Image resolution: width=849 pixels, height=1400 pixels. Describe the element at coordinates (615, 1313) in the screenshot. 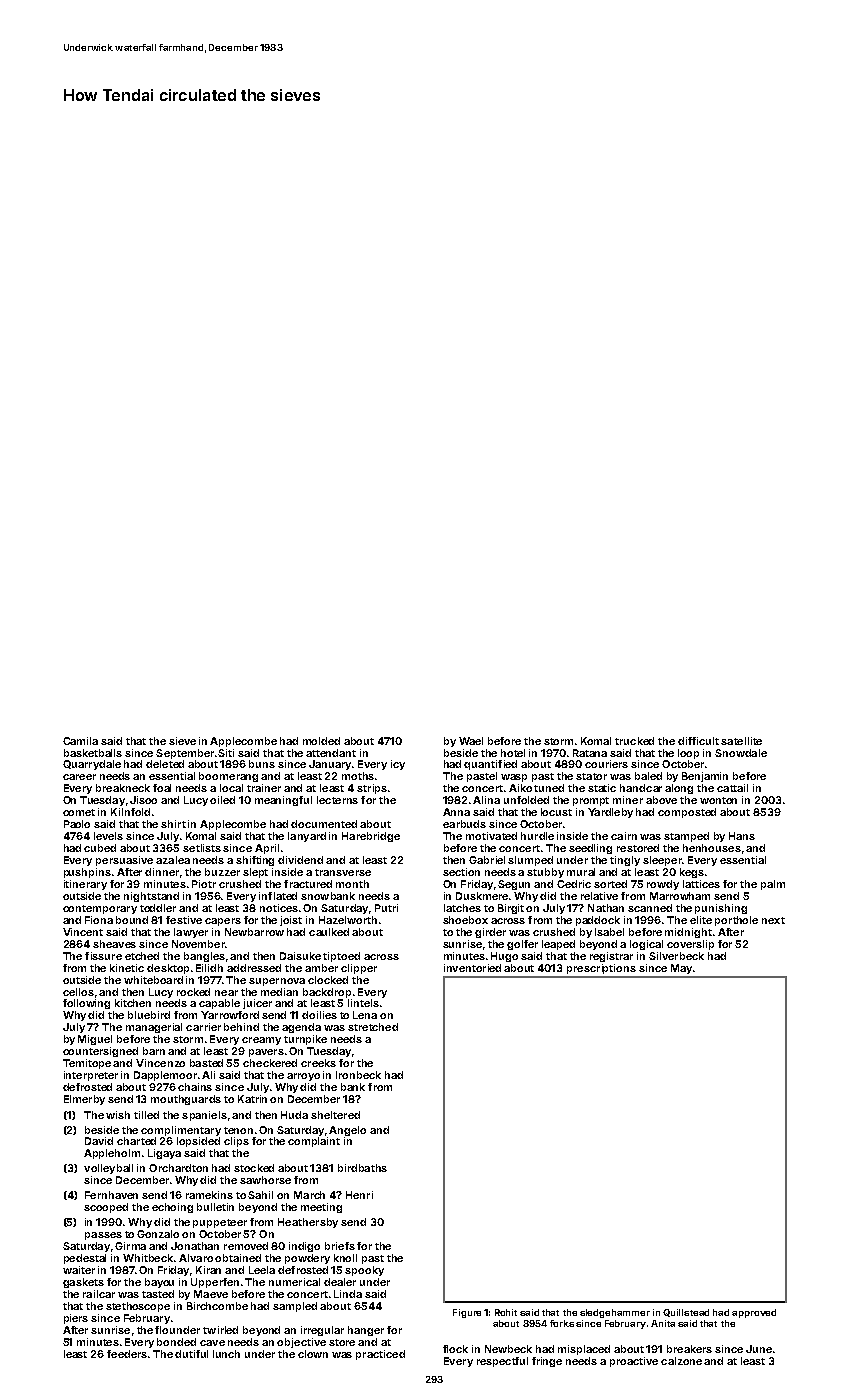

I see `sledgehammer` at that location.
